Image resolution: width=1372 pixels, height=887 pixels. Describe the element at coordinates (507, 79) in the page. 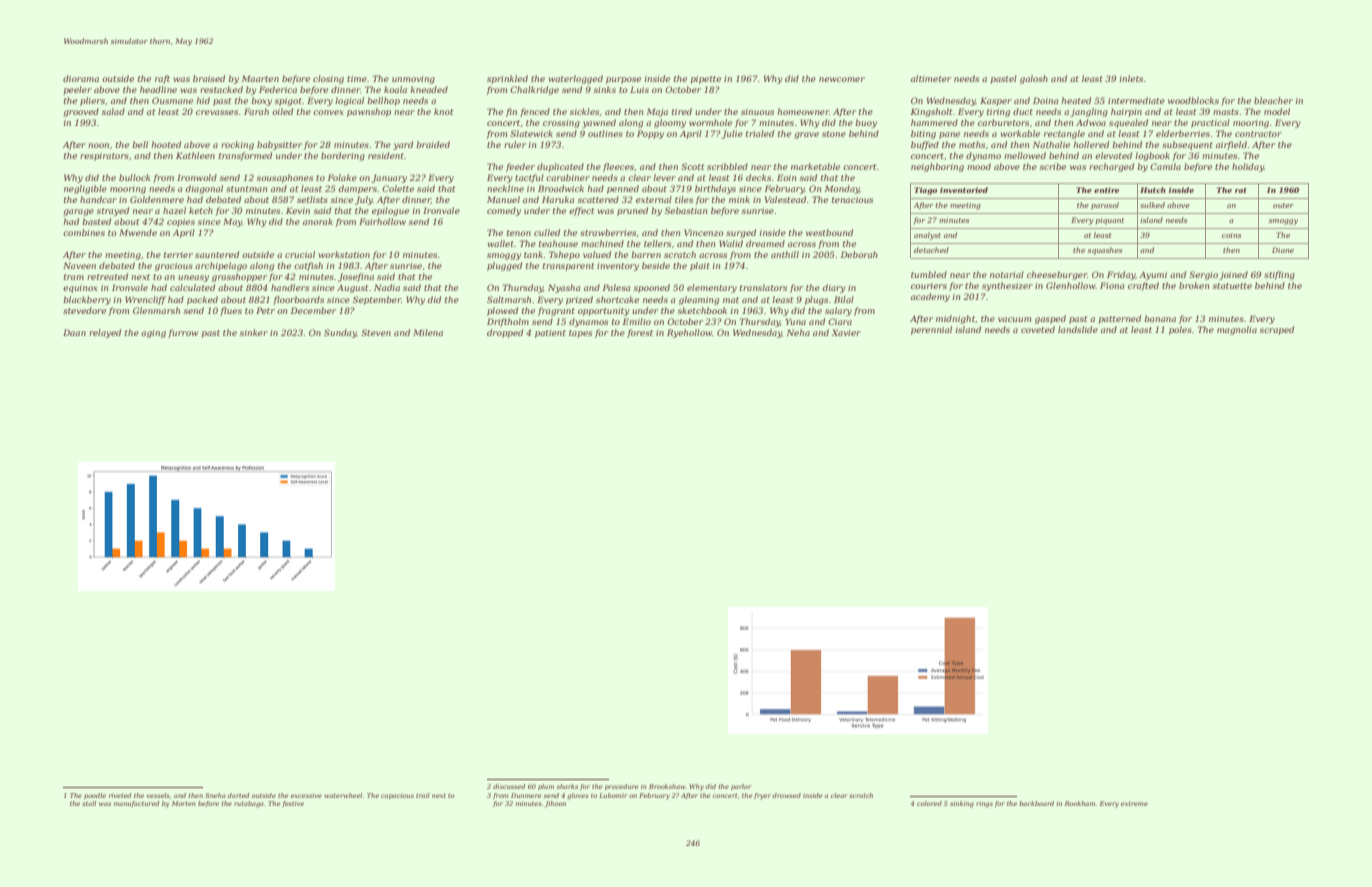

I see `sprinkled` at that location.
